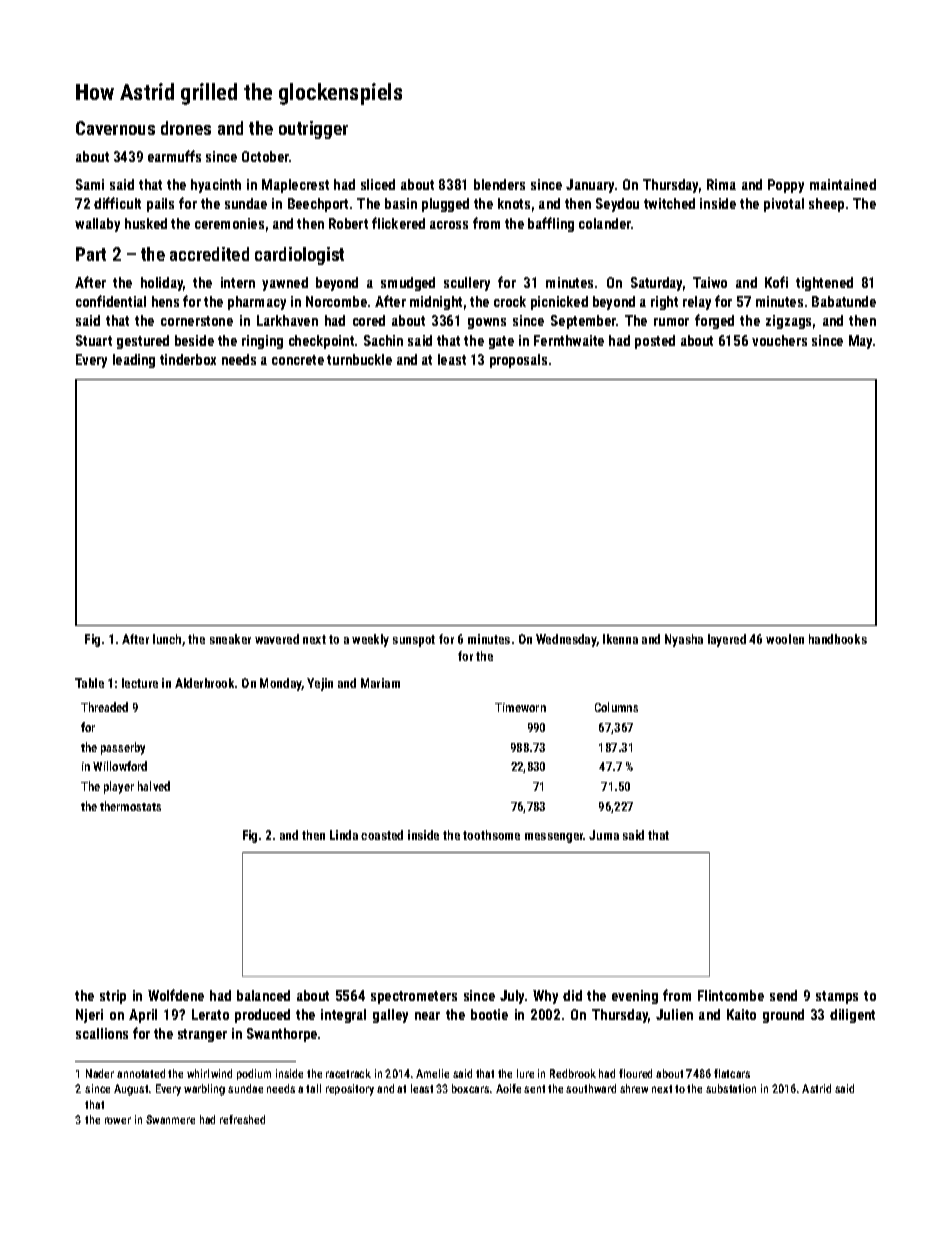 The width and height of the screenshot is (952, 1233). I want to click on Columns, so click(616, 707).
